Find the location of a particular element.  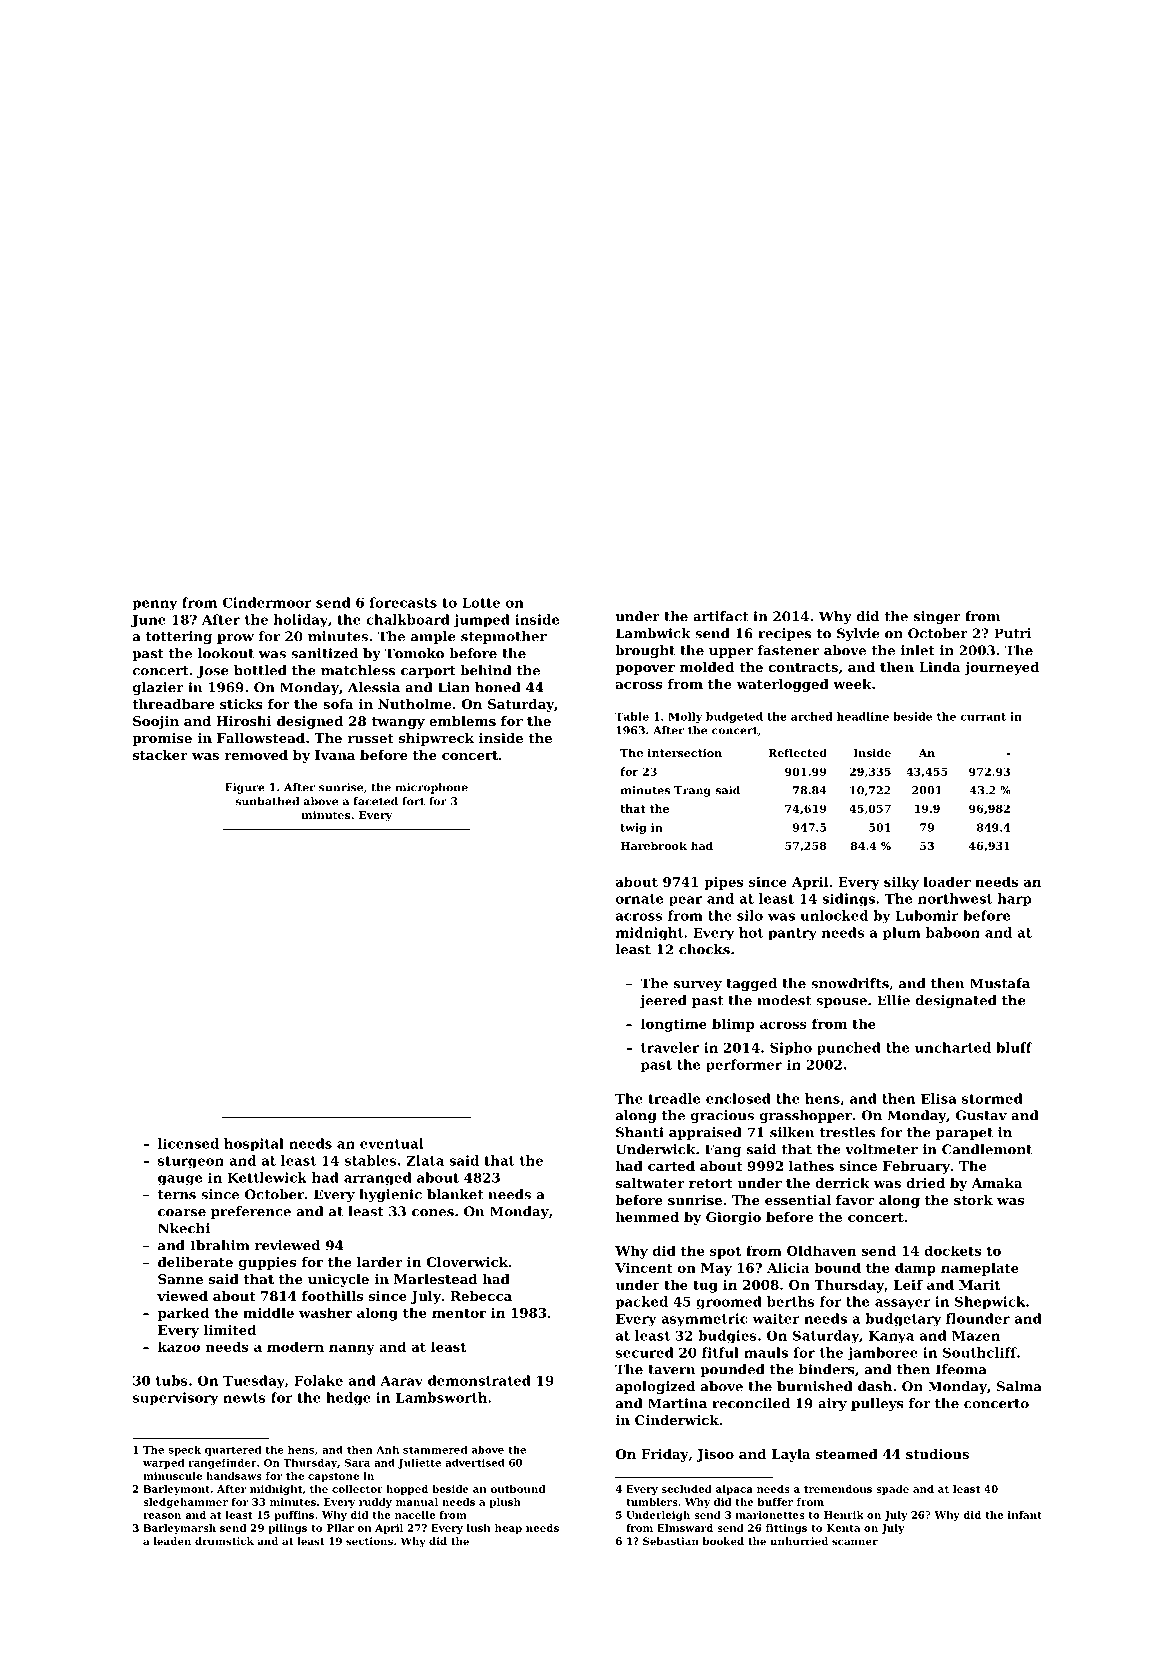

currant is located at coordinates (983, 717).
